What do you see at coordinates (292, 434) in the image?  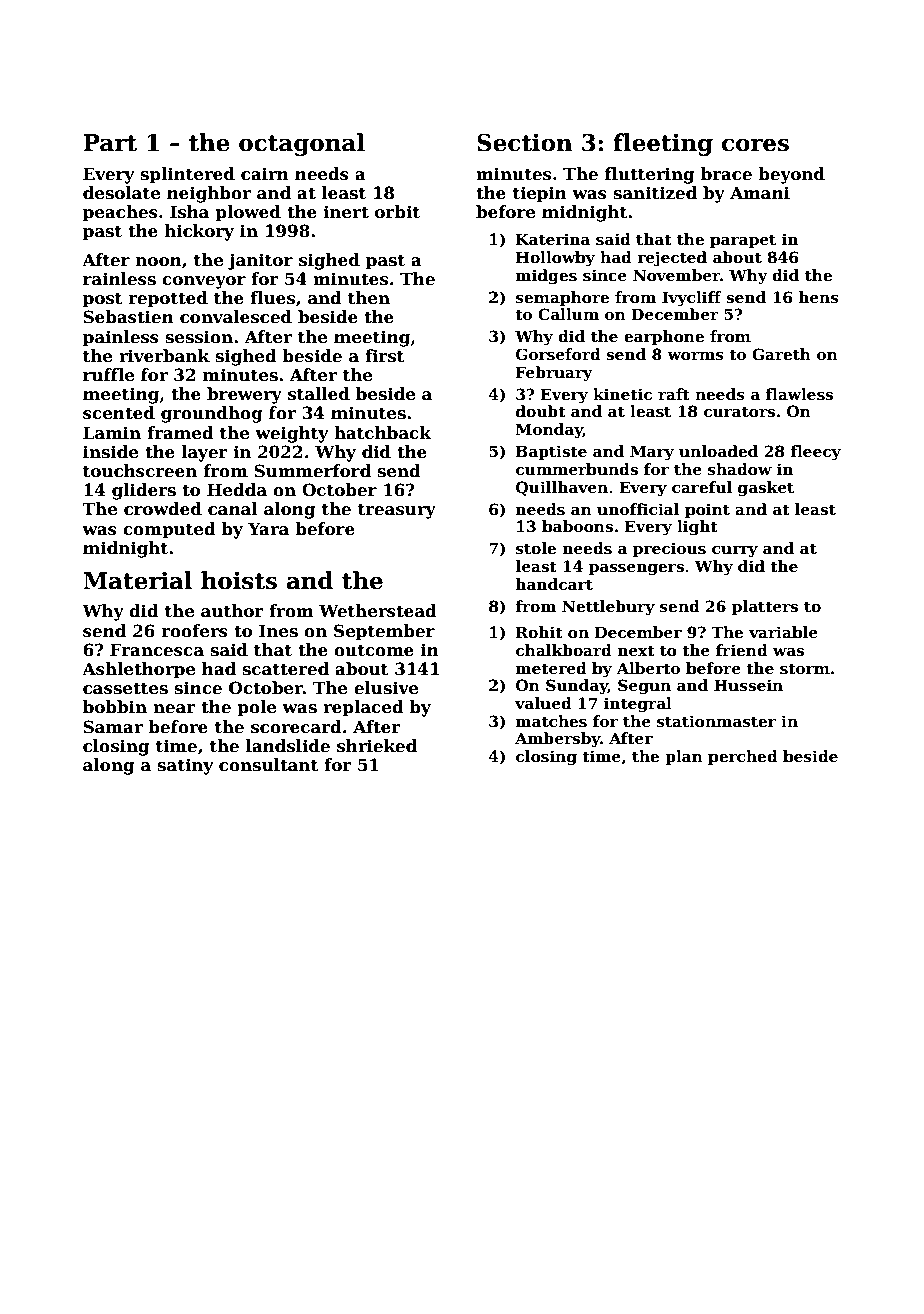 I see `weighty` at bounding box center [292, 434].
